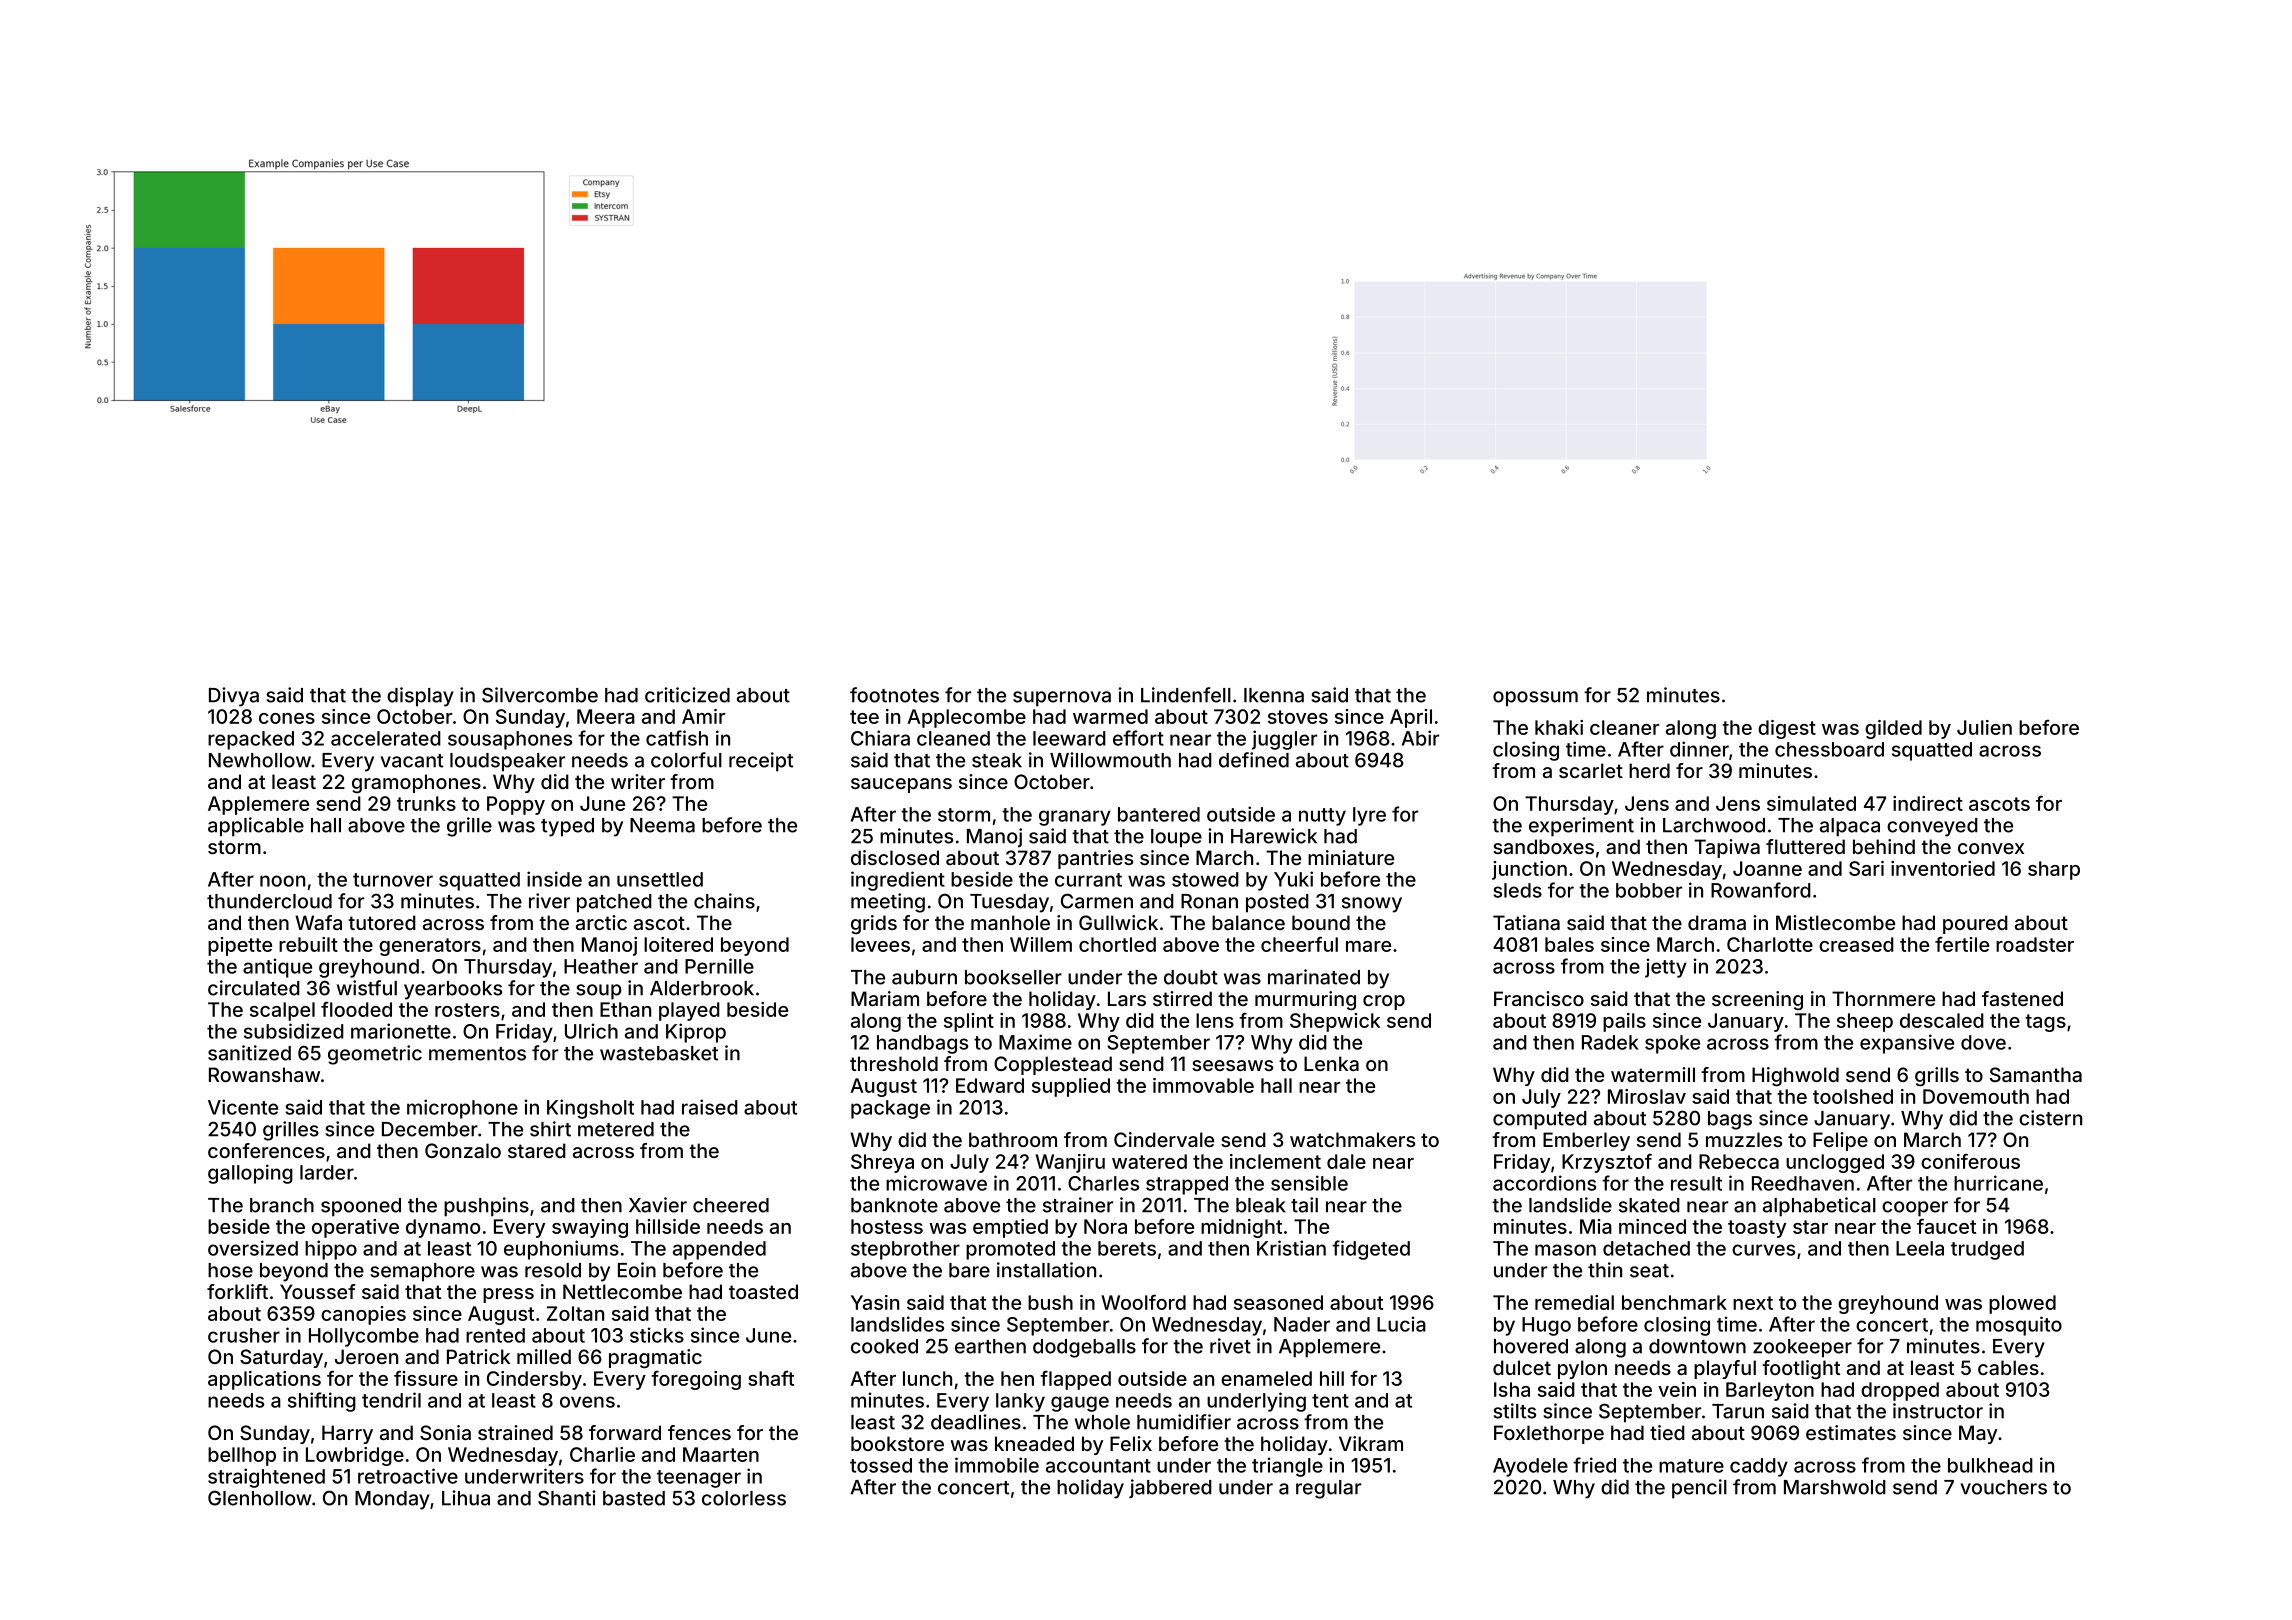 This screenshot has width=2292, height=1620. What do you see at coordinates (1594, 1465) in the screenshot?
I see `fried` at bounding box center [1594, 1465].
